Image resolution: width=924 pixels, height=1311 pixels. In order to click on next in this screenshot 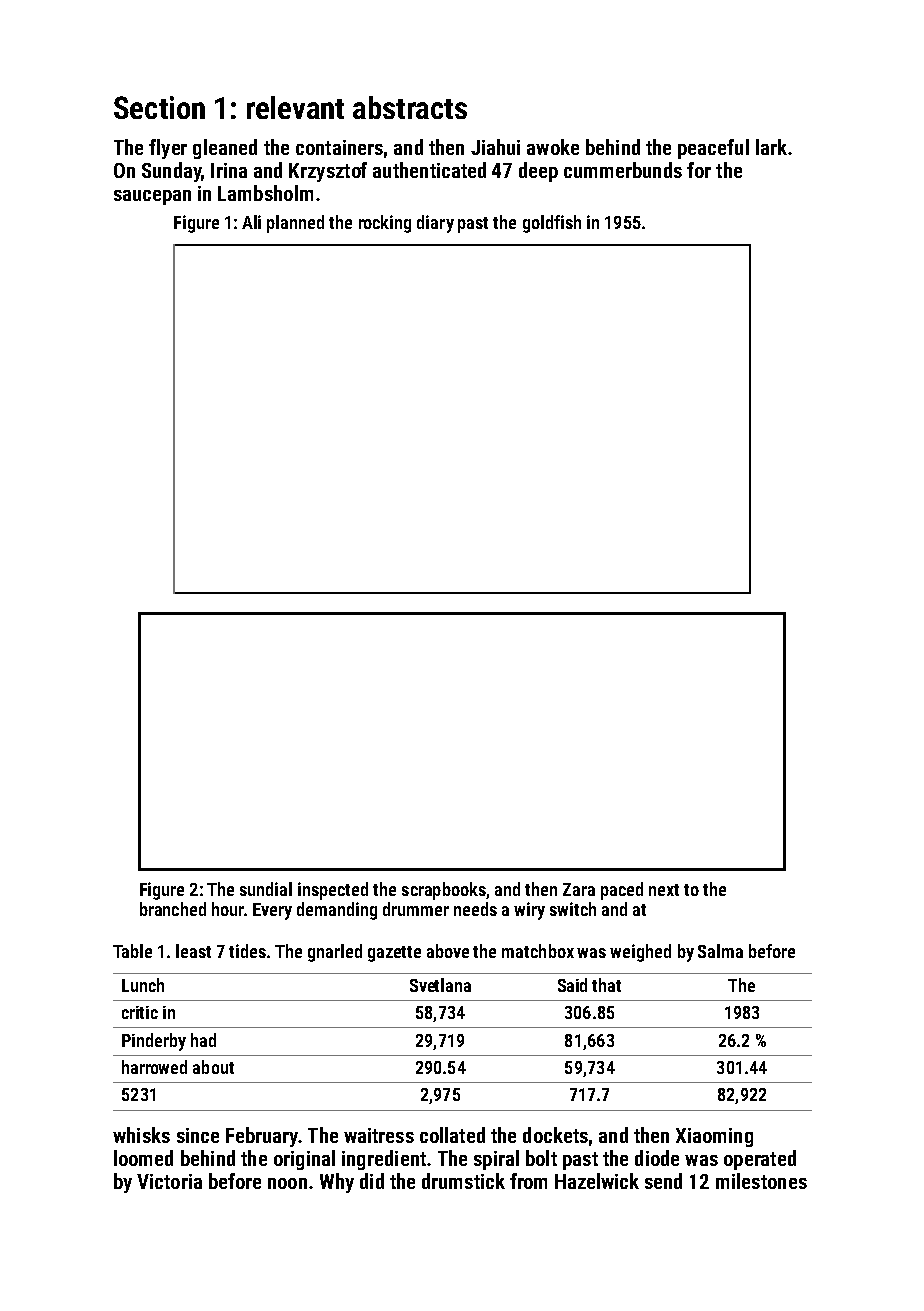, I will do `click(664, 890)`.
